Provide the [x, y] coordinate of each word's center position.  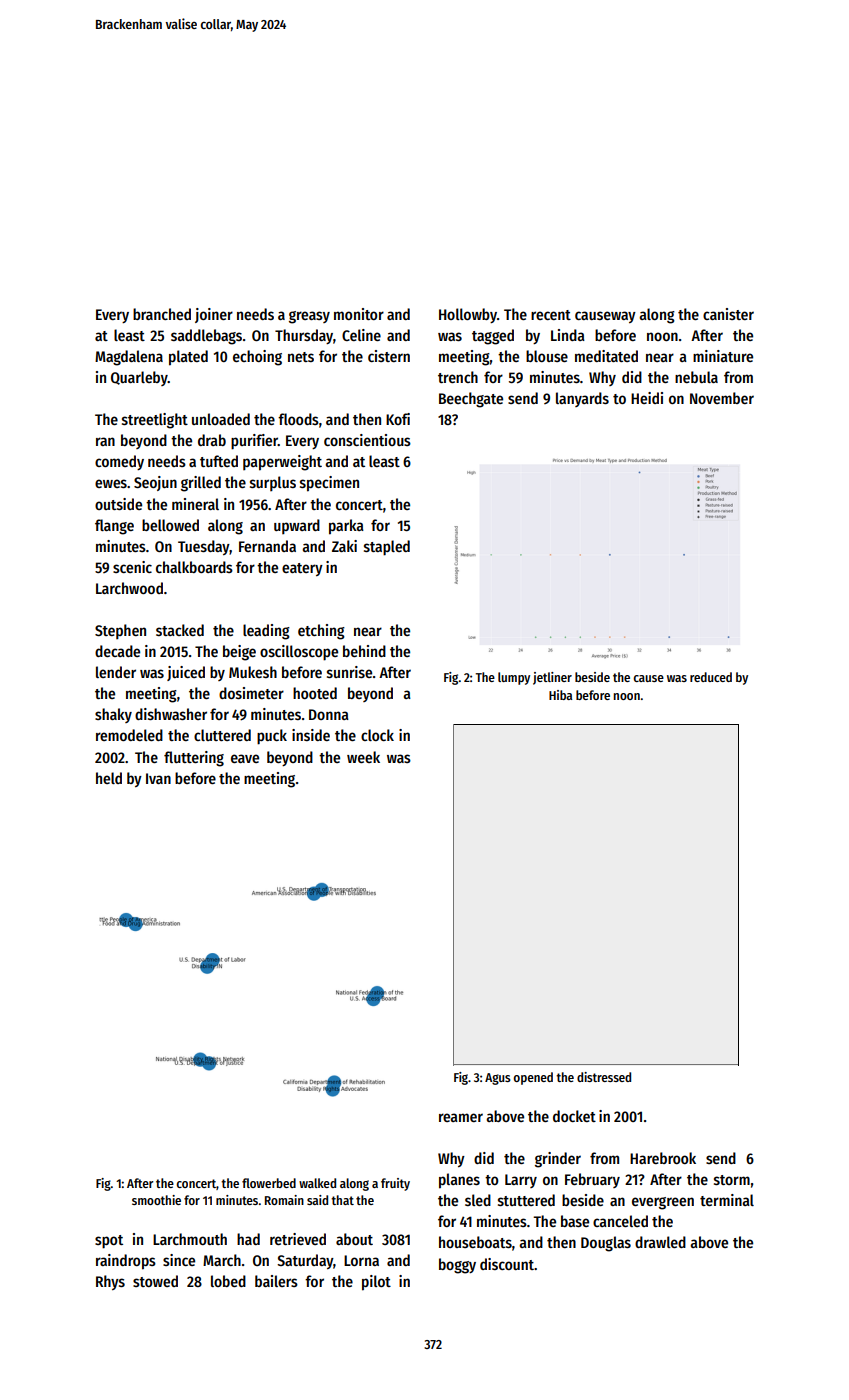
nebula [696, 377]
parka [346, 527]
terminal [727, 1200]
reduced [711, 677]
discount [507, 1264]
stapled [387, 548]
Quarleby [139, 378]
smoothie [156, 1200]
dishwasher [171, 714]
